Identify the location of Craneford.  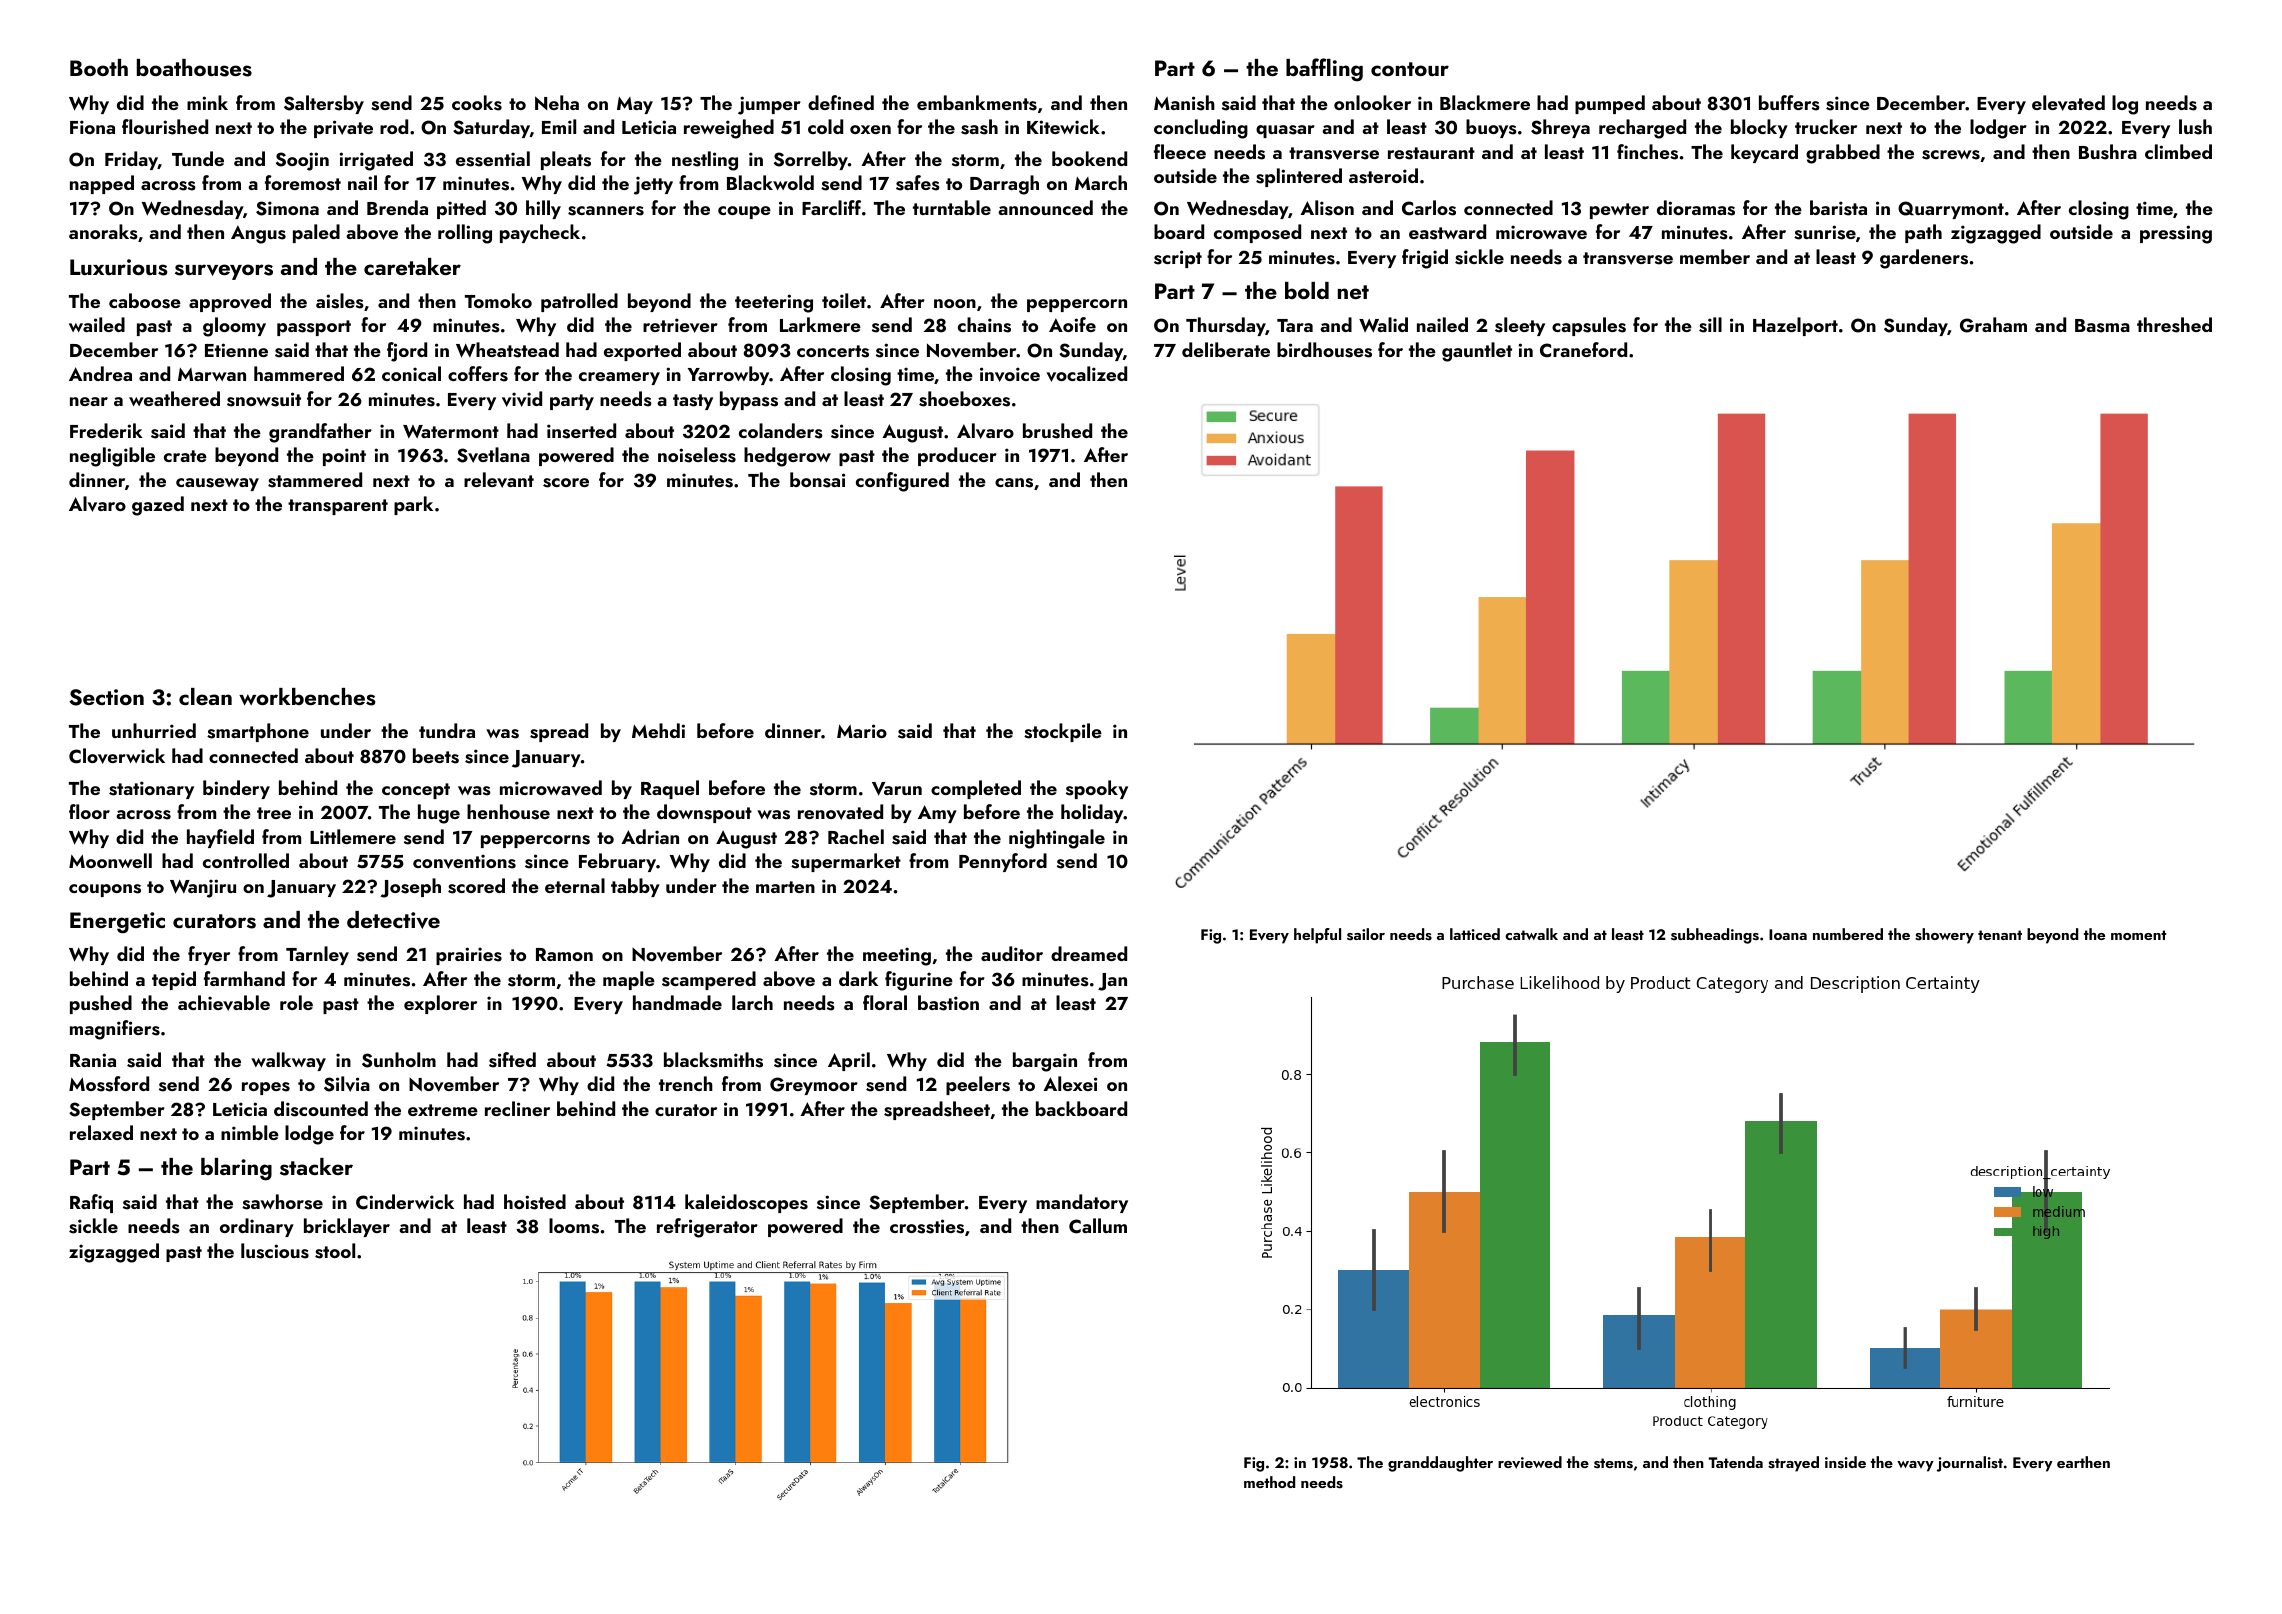
(1583, 350).
